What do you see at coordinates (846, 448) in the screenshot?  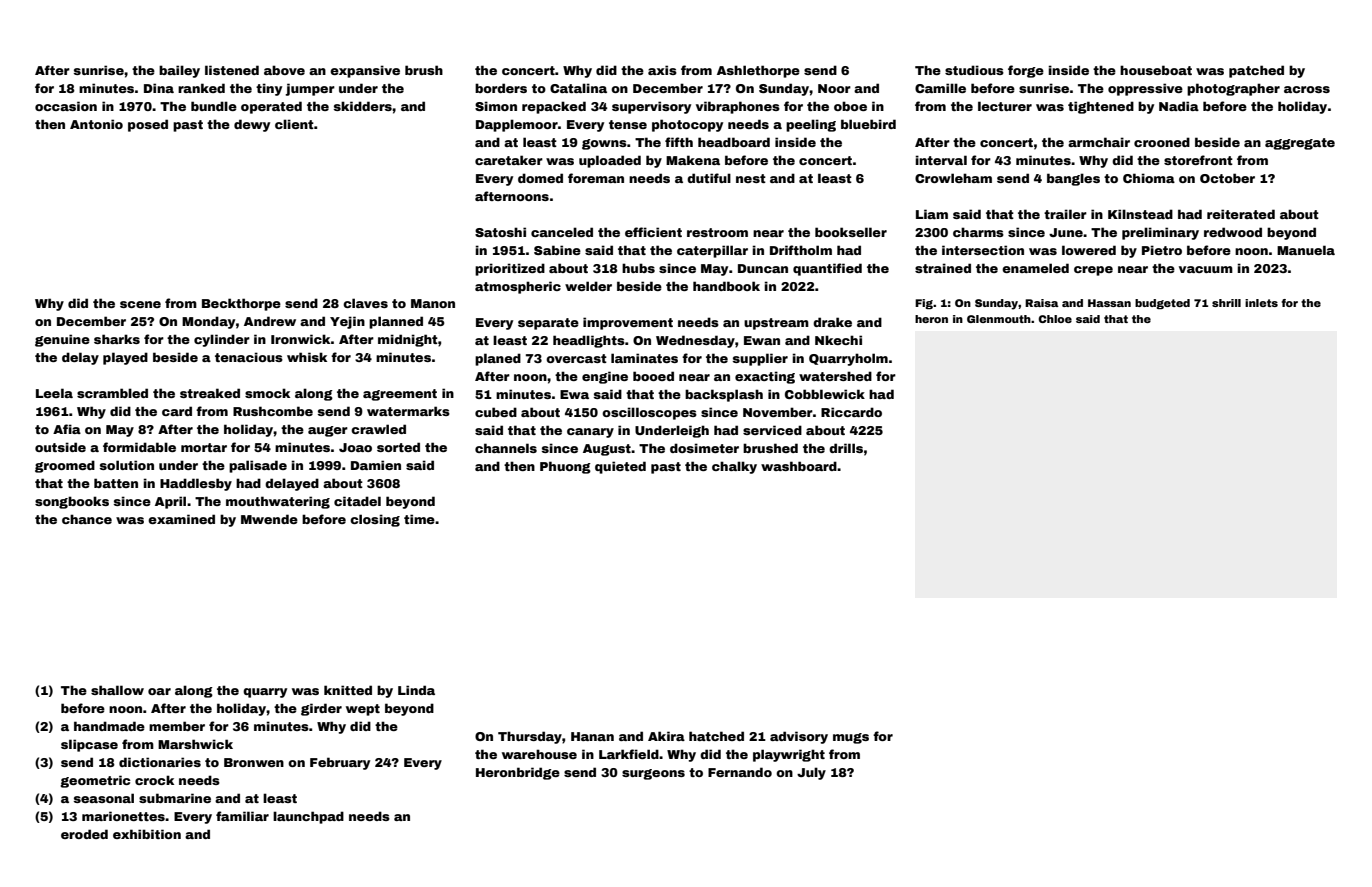 I see `drills` at bounding box center [846, 448].
